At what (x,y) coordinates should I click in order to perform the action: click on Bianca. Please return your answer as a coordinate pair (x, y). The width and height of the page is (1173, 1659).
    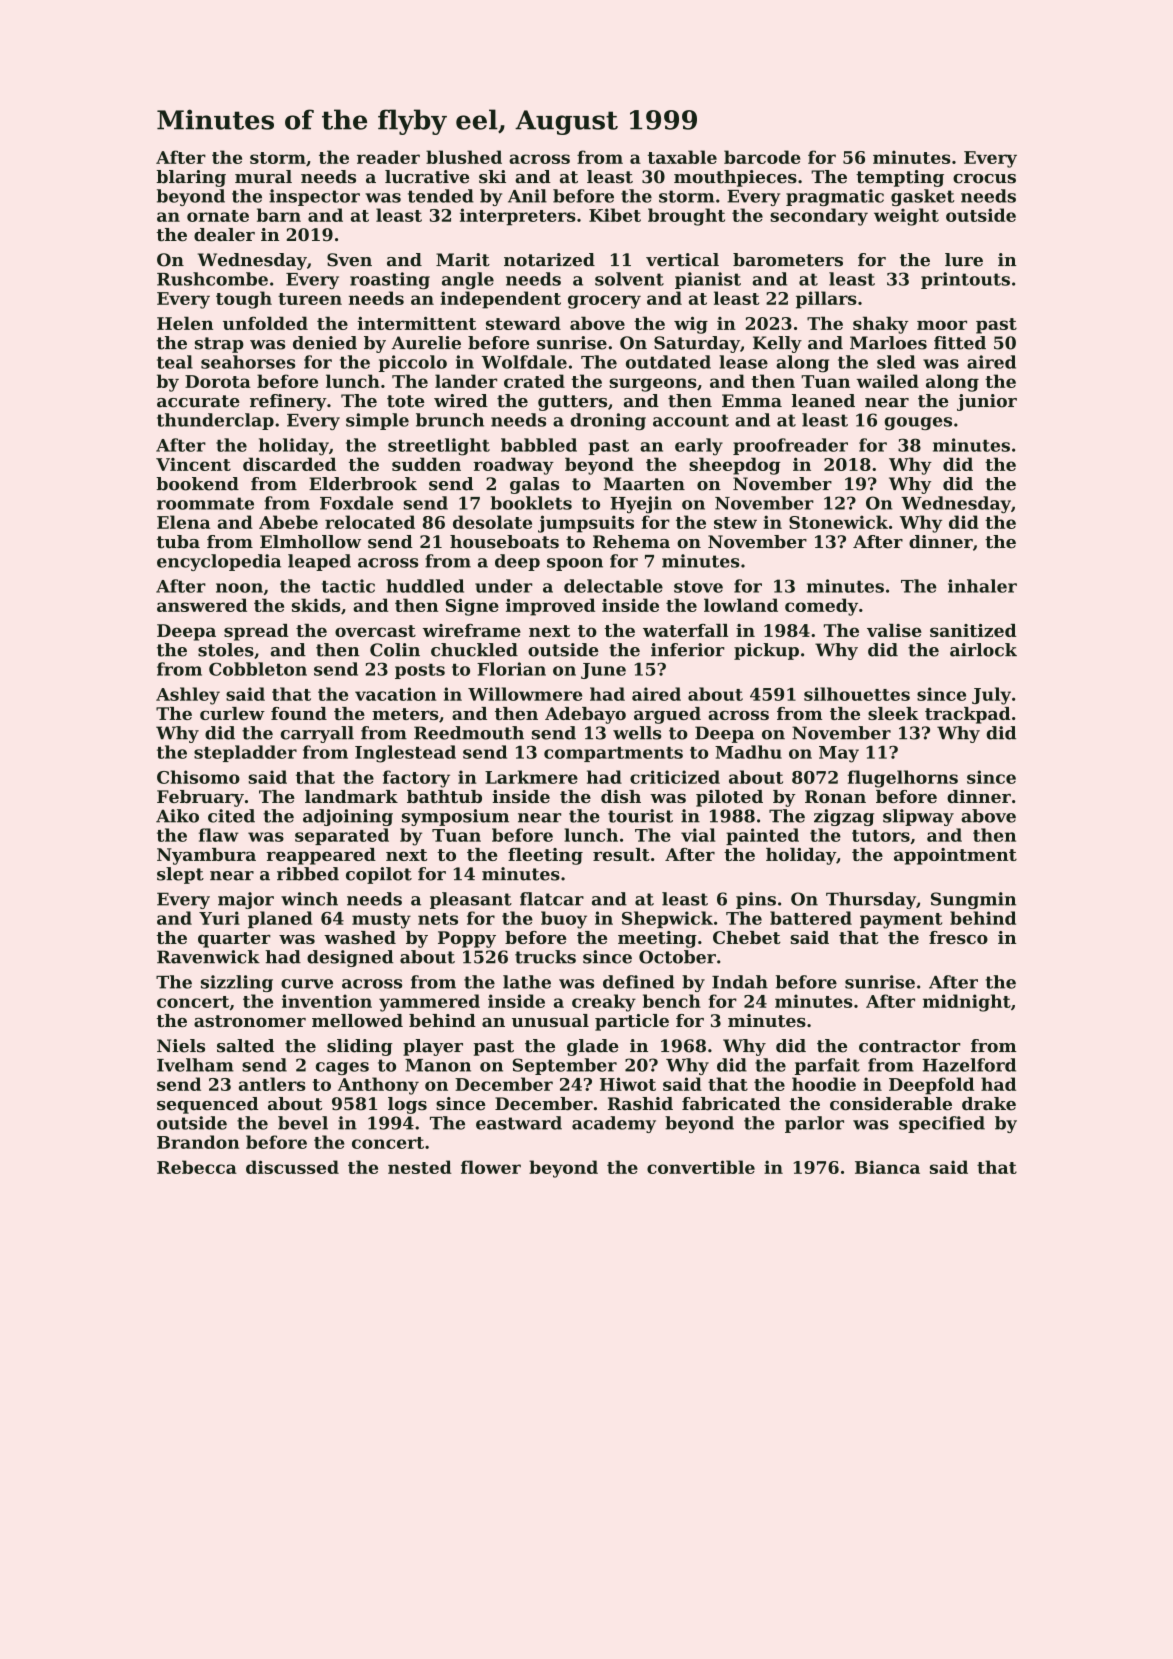
    Looking at the image, I should click on (887, 1167).
